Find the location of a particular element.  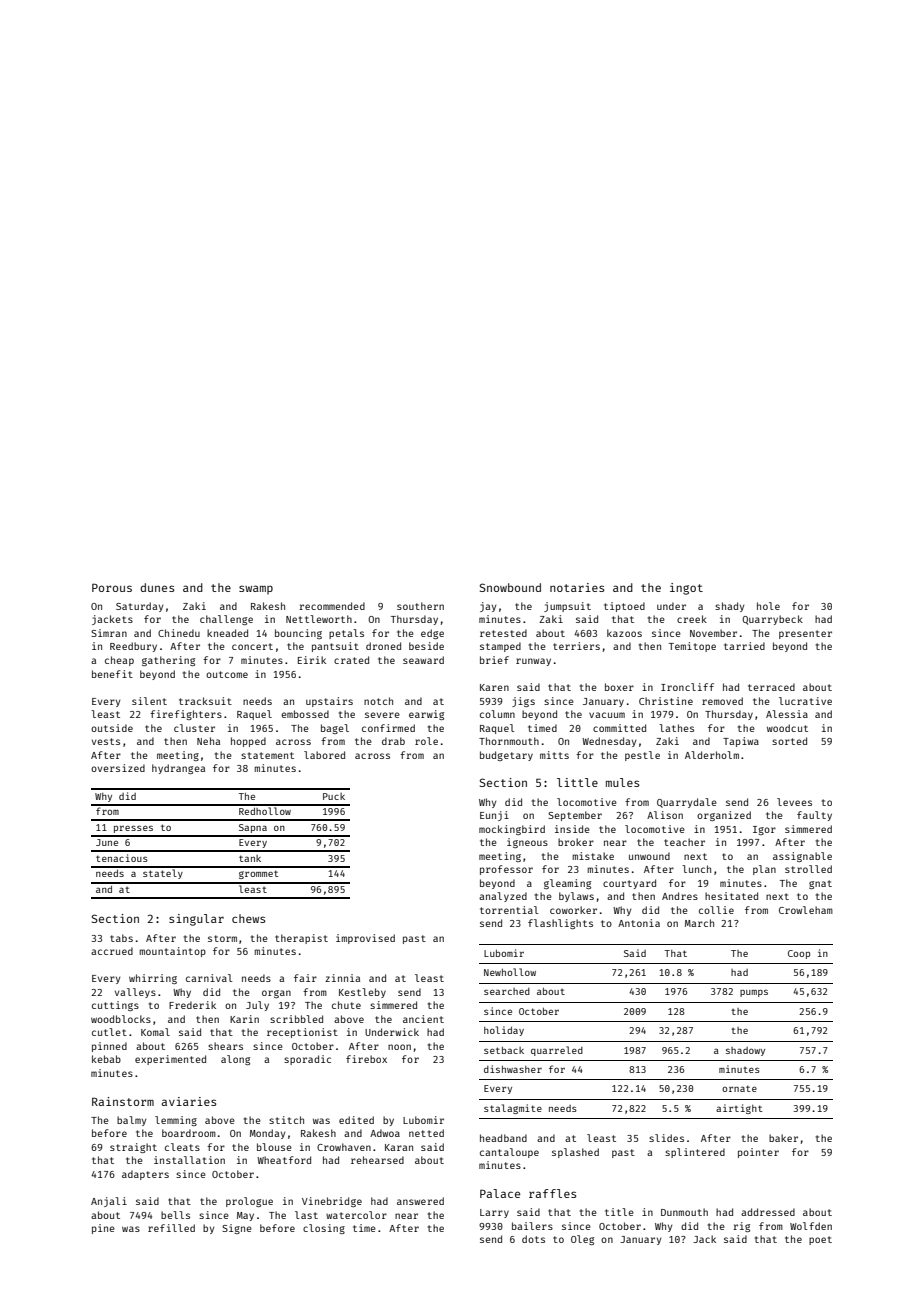

closing is located at coordinates (324, 1229).
